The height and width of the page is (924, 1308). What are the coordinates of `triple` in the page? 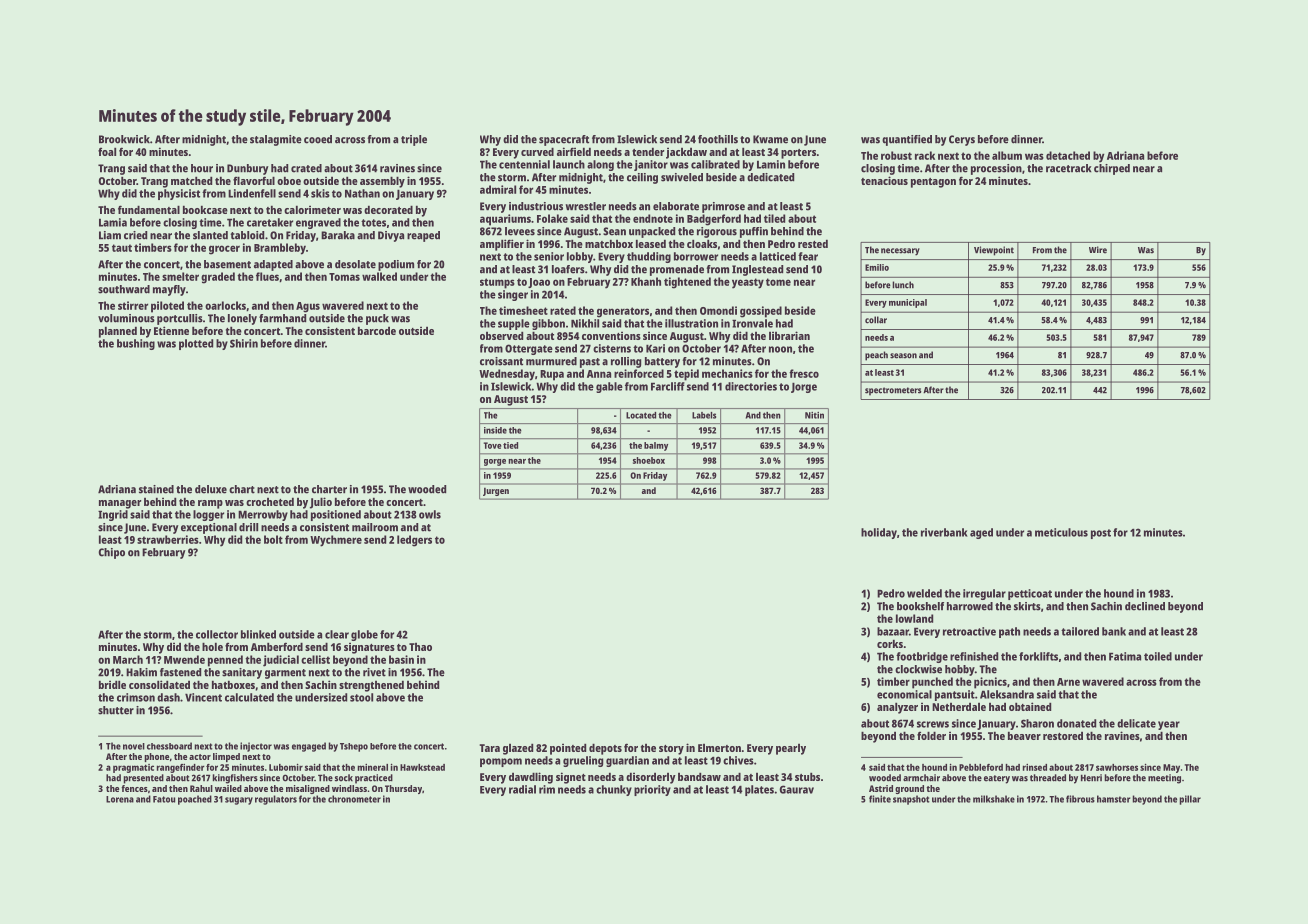 It's located at (414, 140).
